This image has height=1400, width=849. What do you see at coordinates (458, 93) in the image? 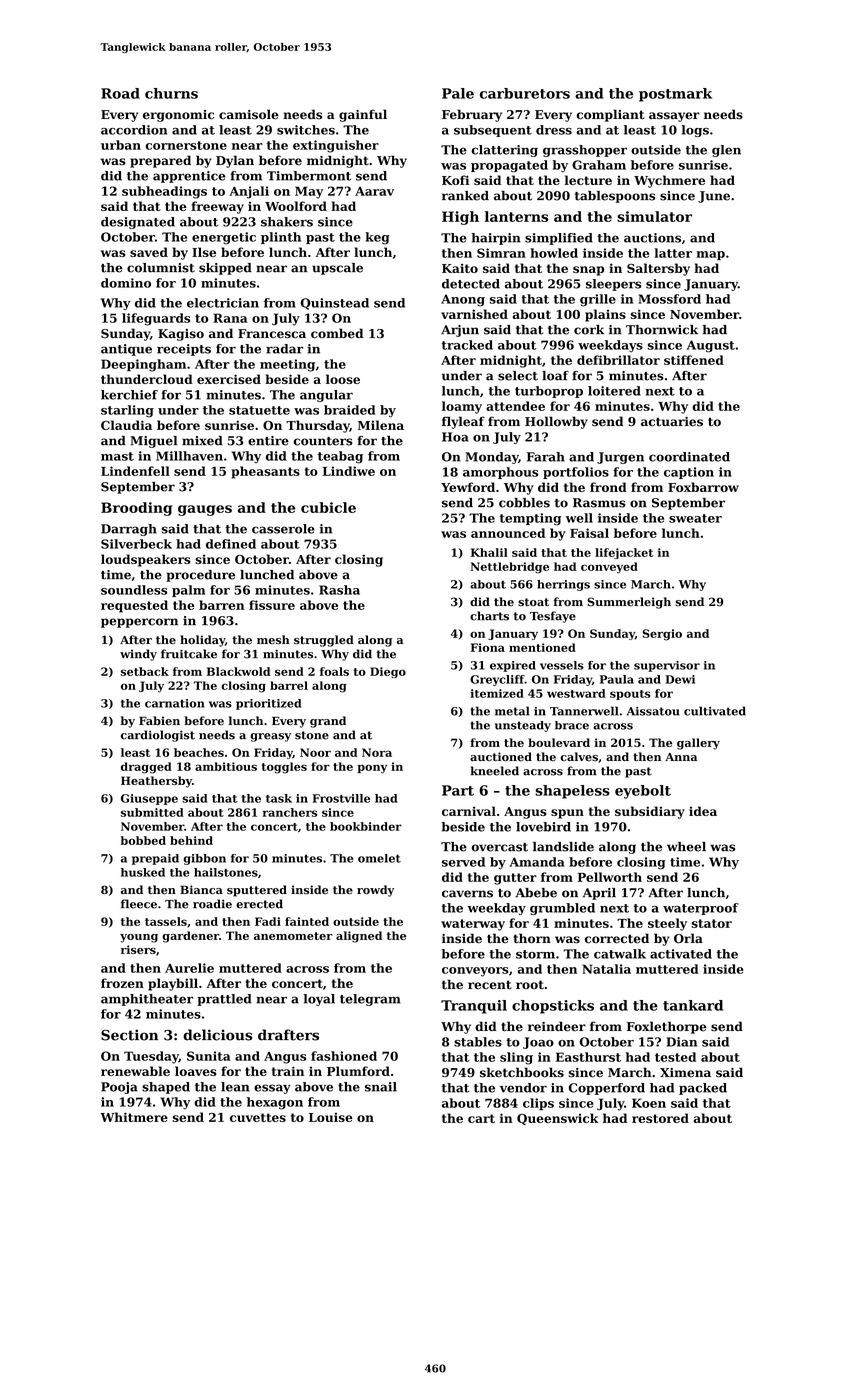
I see `Pale` at bounding box center [458, 93].
